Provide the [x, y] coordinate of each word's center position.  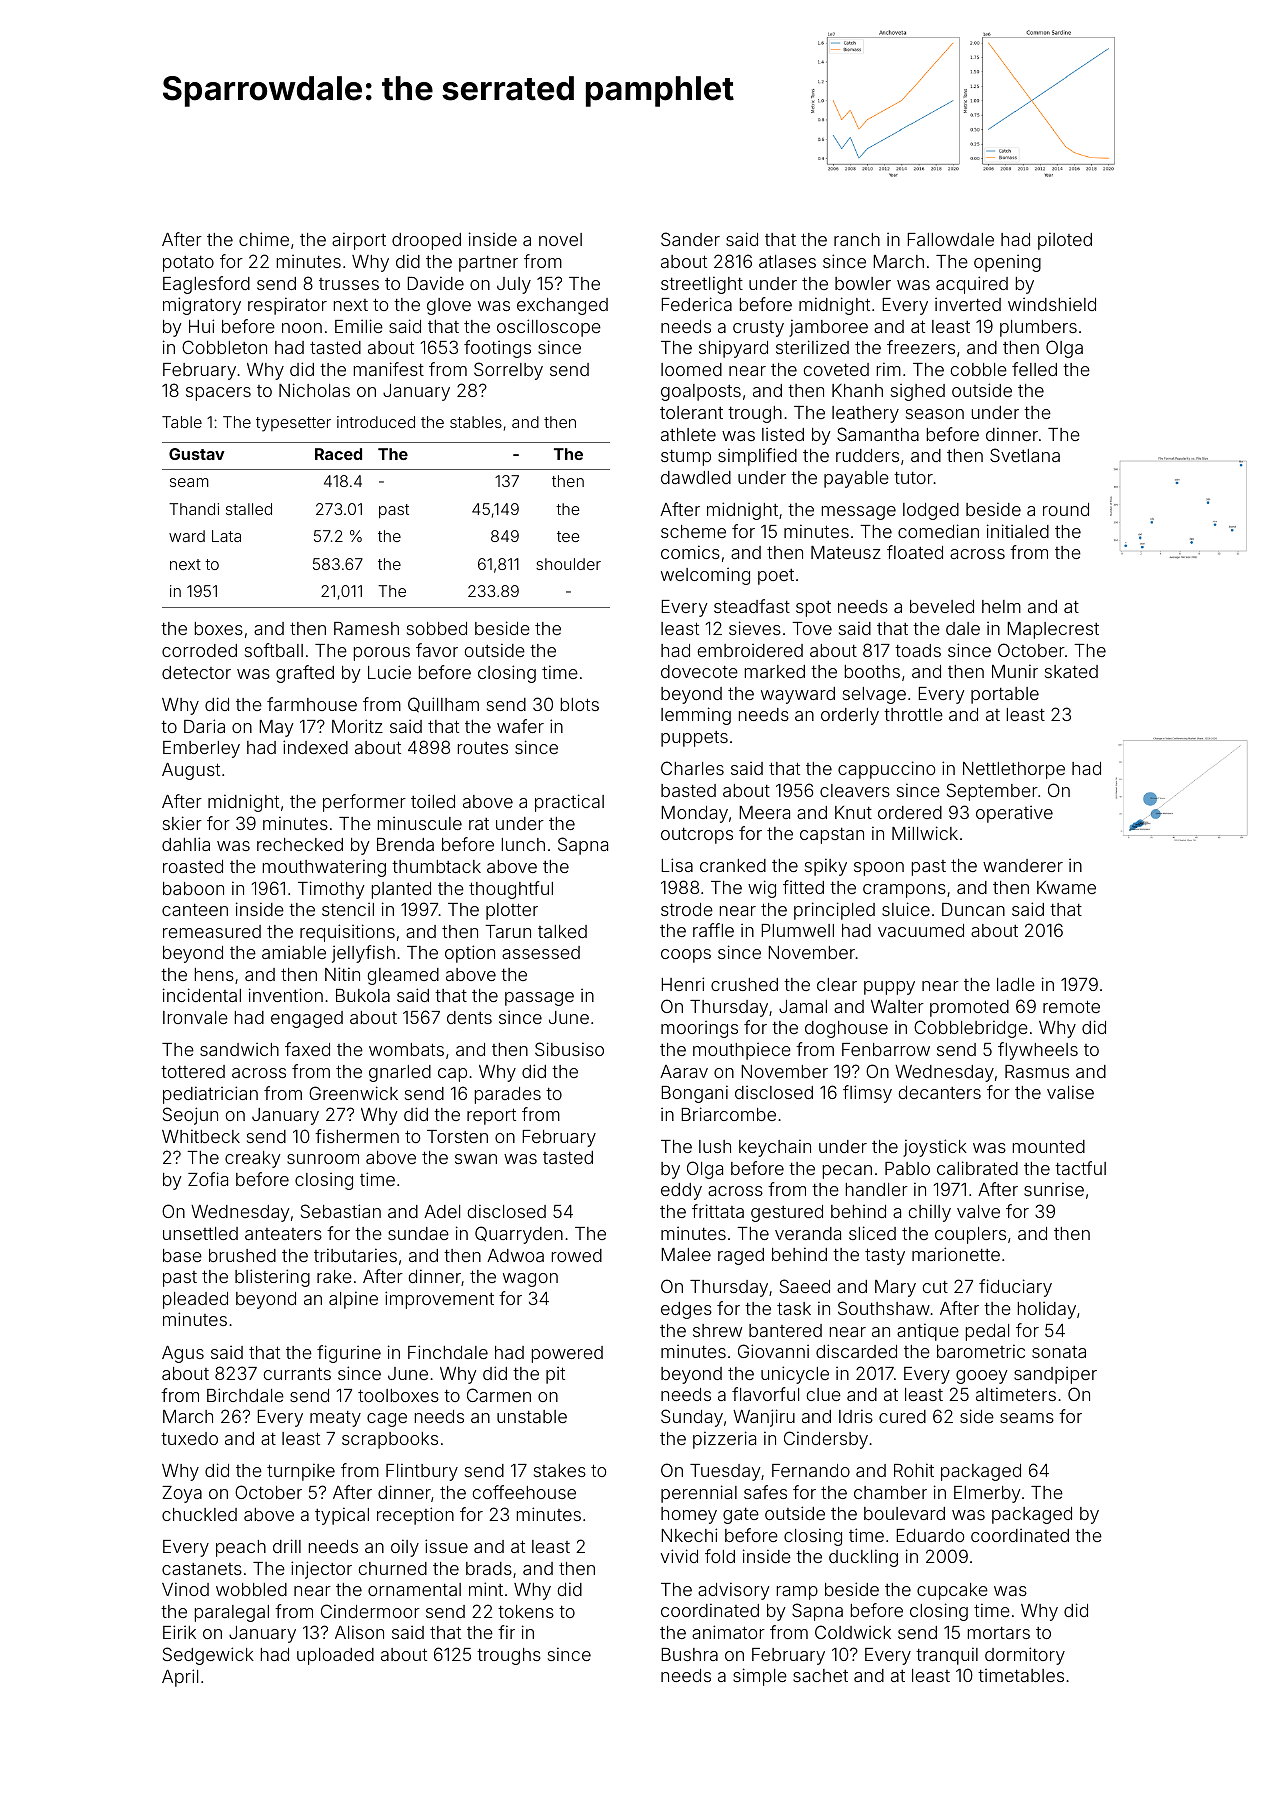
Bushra [689, 1654]
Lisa [677, 865]
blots [580, 704]
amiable [294, 952]
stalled [249, 509]
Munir [1015, 671]
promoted [969, 1008]
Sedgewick [208, 1656]
